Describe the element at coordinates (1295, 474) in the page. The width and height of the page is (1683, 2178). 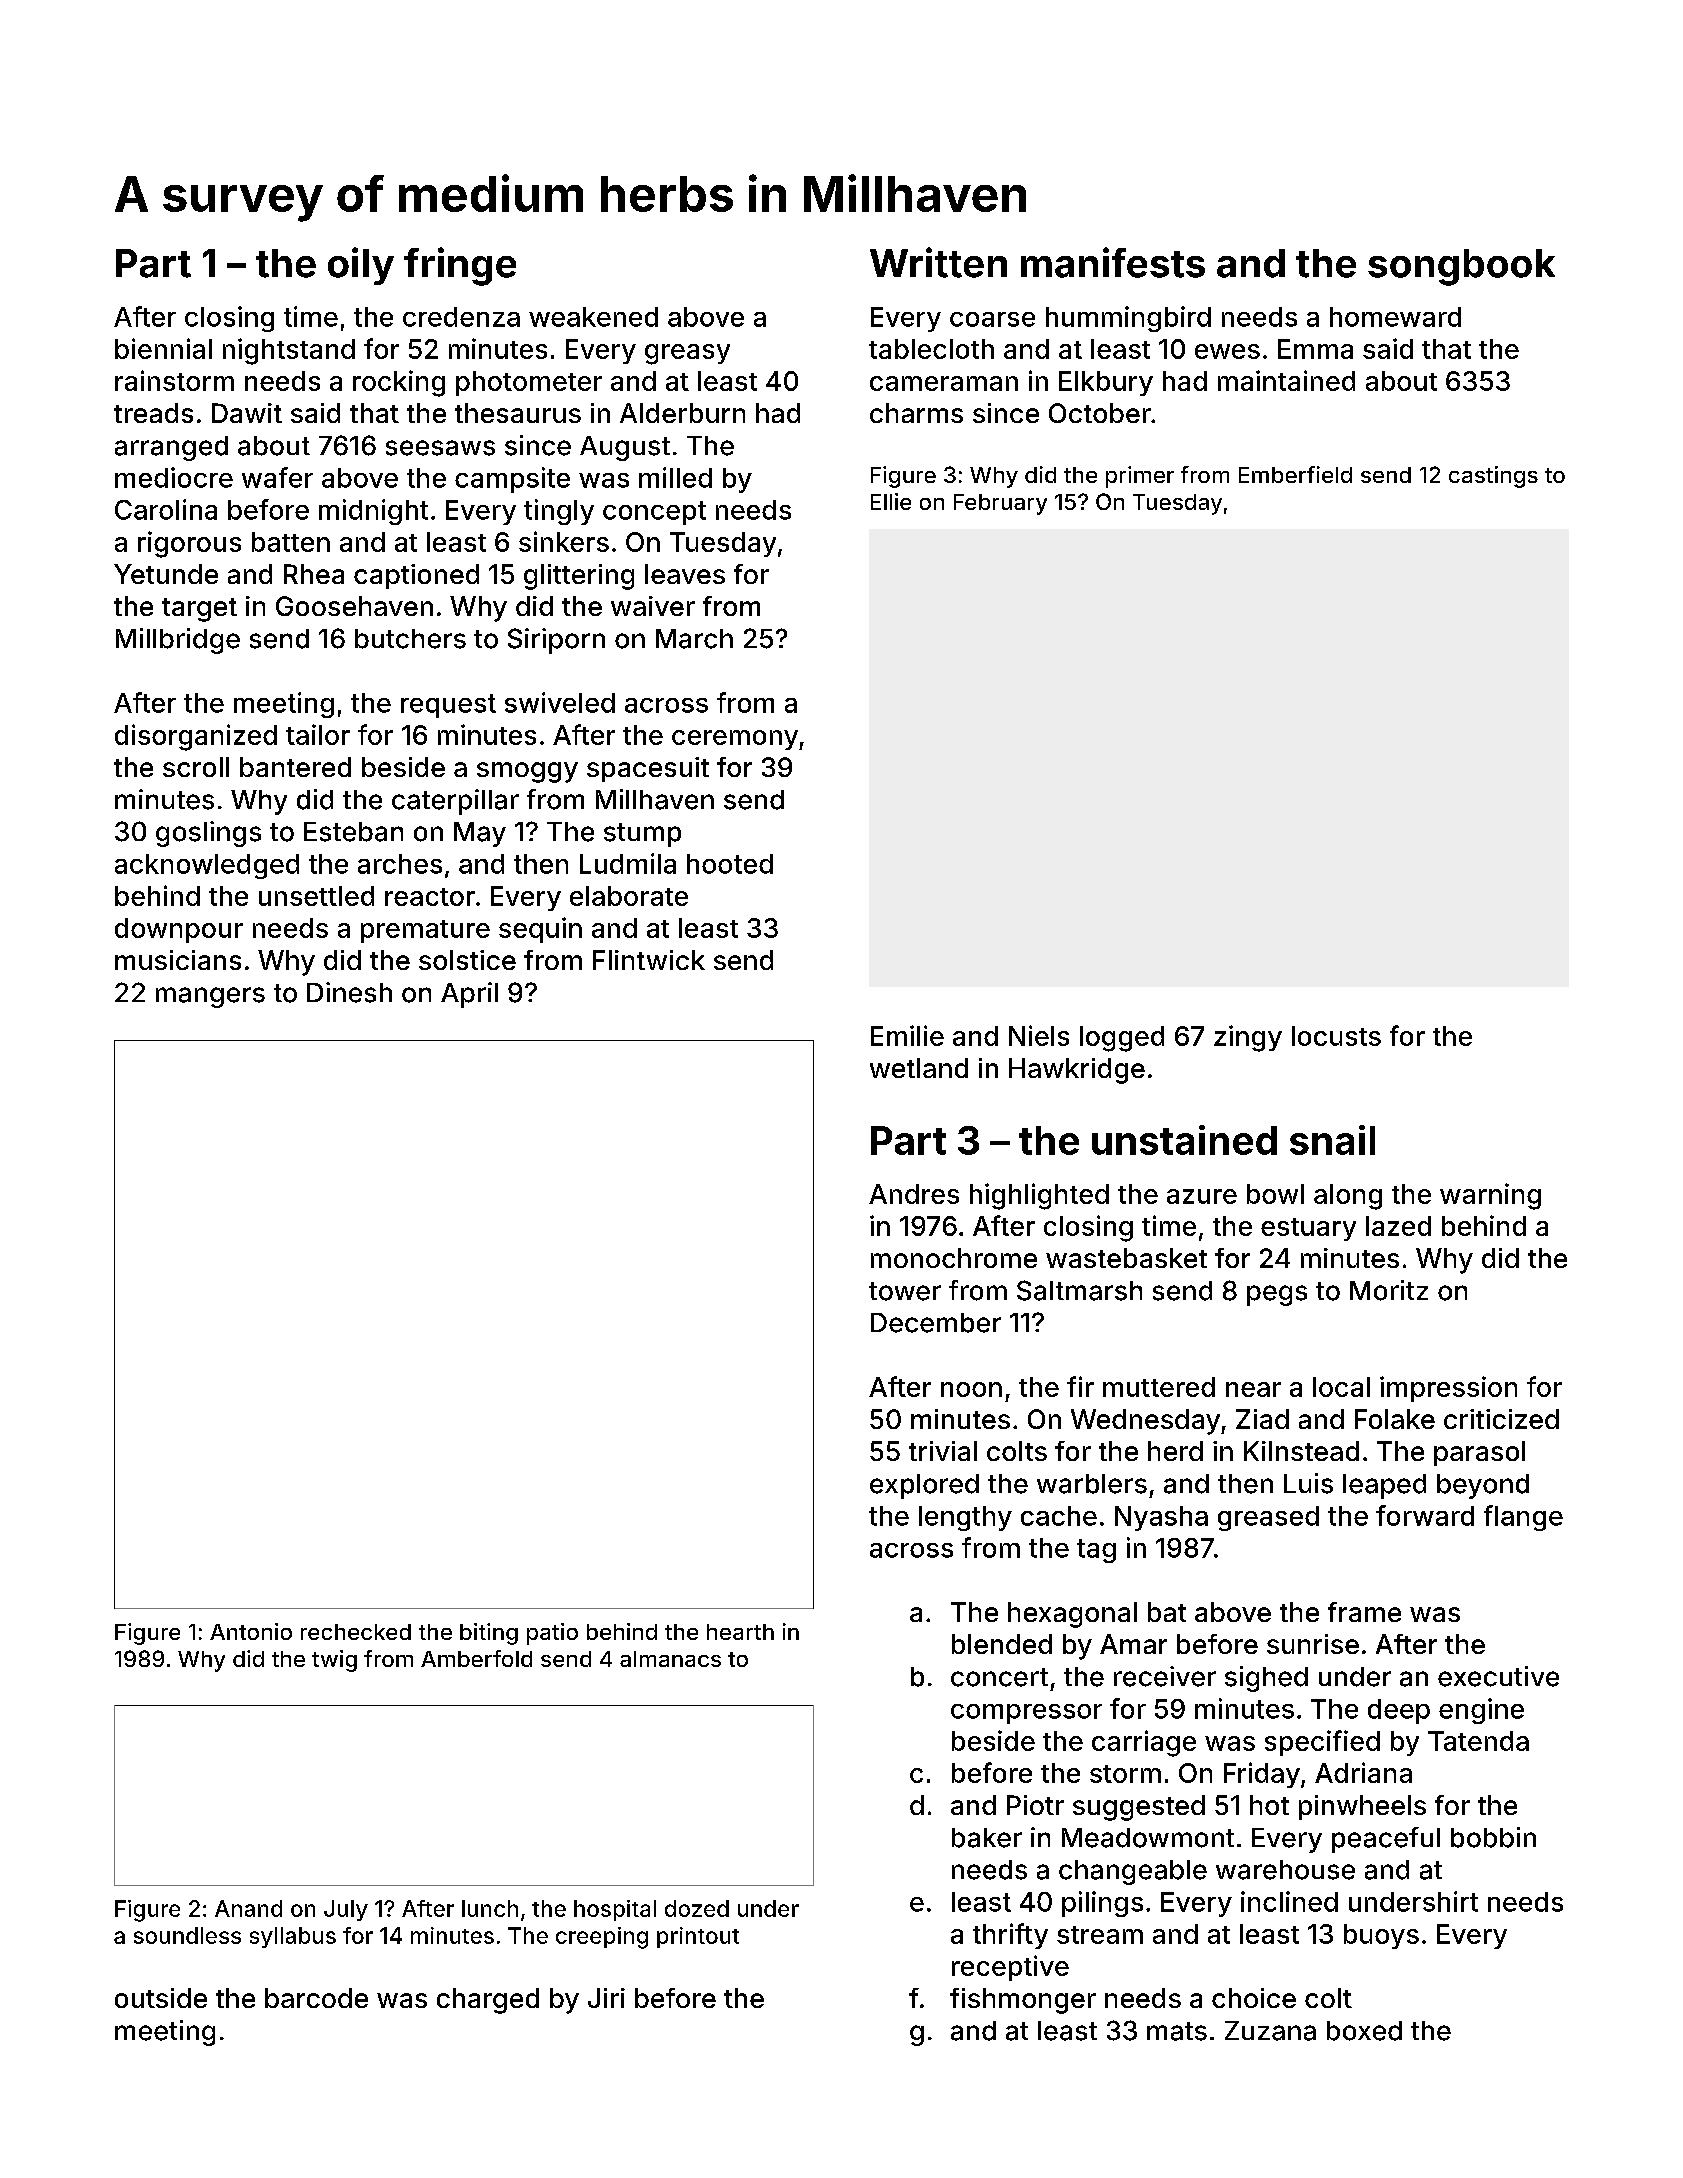
I see `Emberfield` at that location.
